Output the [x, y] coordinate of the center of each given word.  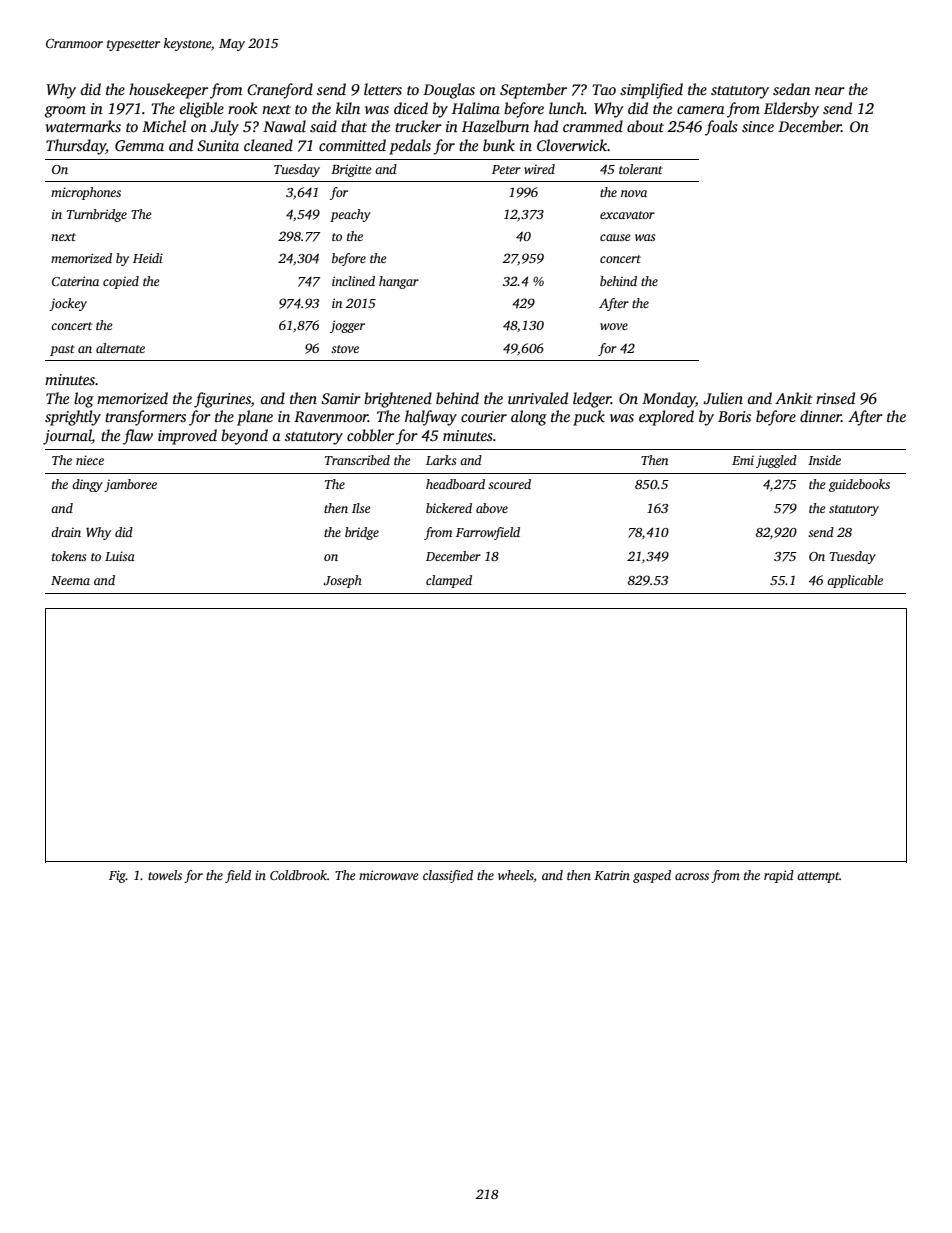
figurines [222, 400]
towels [165, 875]
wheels [516, 875]
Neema [70, 580]
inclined [353, 281]
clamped [449, 581]
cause [615, 237]
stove [345, 349]
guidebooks [859, 485]
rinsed [835, 398]
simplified [651, 91]
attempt [818, 877]
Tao [604, 89]
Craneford [280, 91]
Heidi [148, 258]
